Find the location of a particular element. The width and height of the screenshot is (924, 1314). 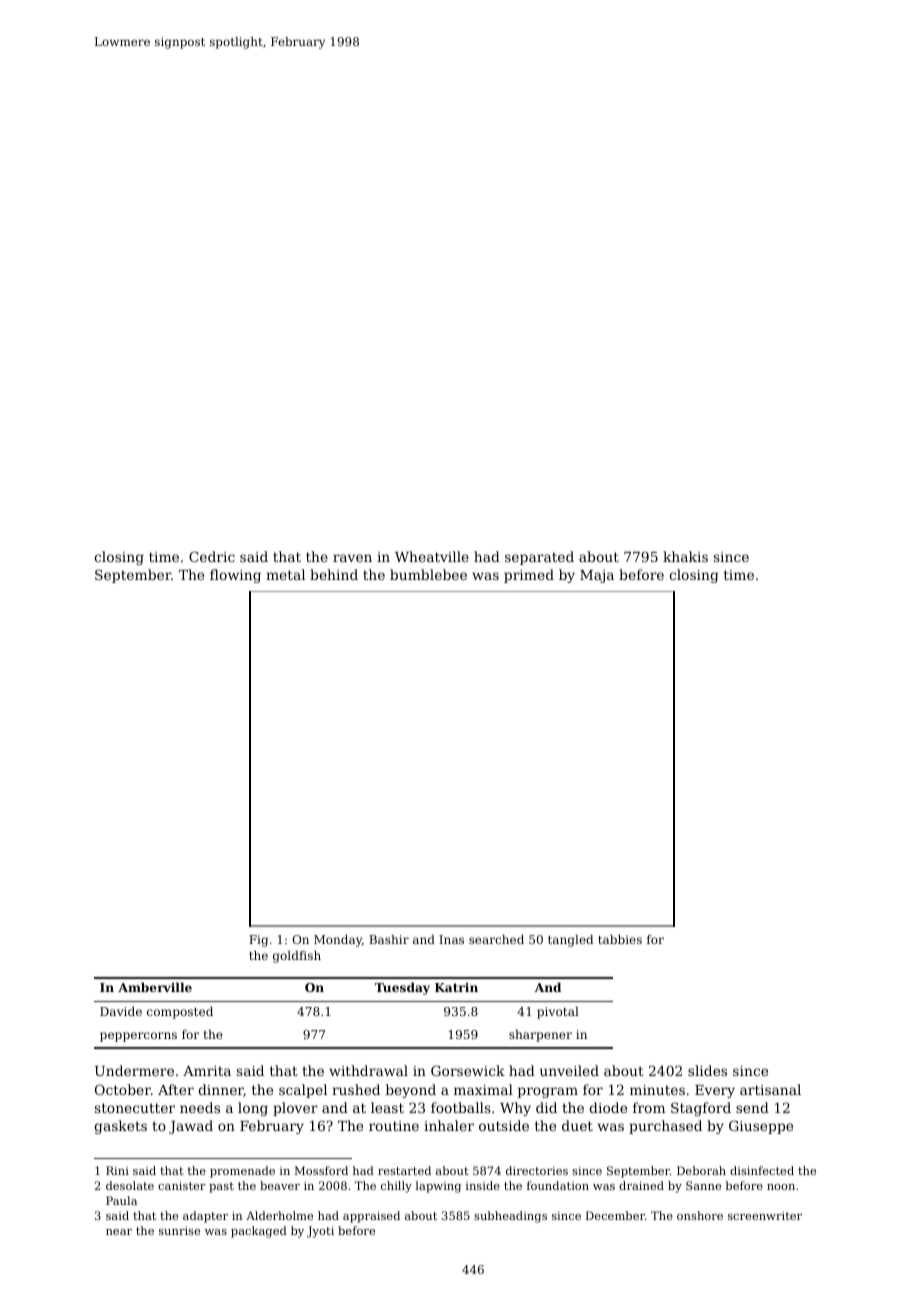

inside is located at coordinates (483, 1185).
